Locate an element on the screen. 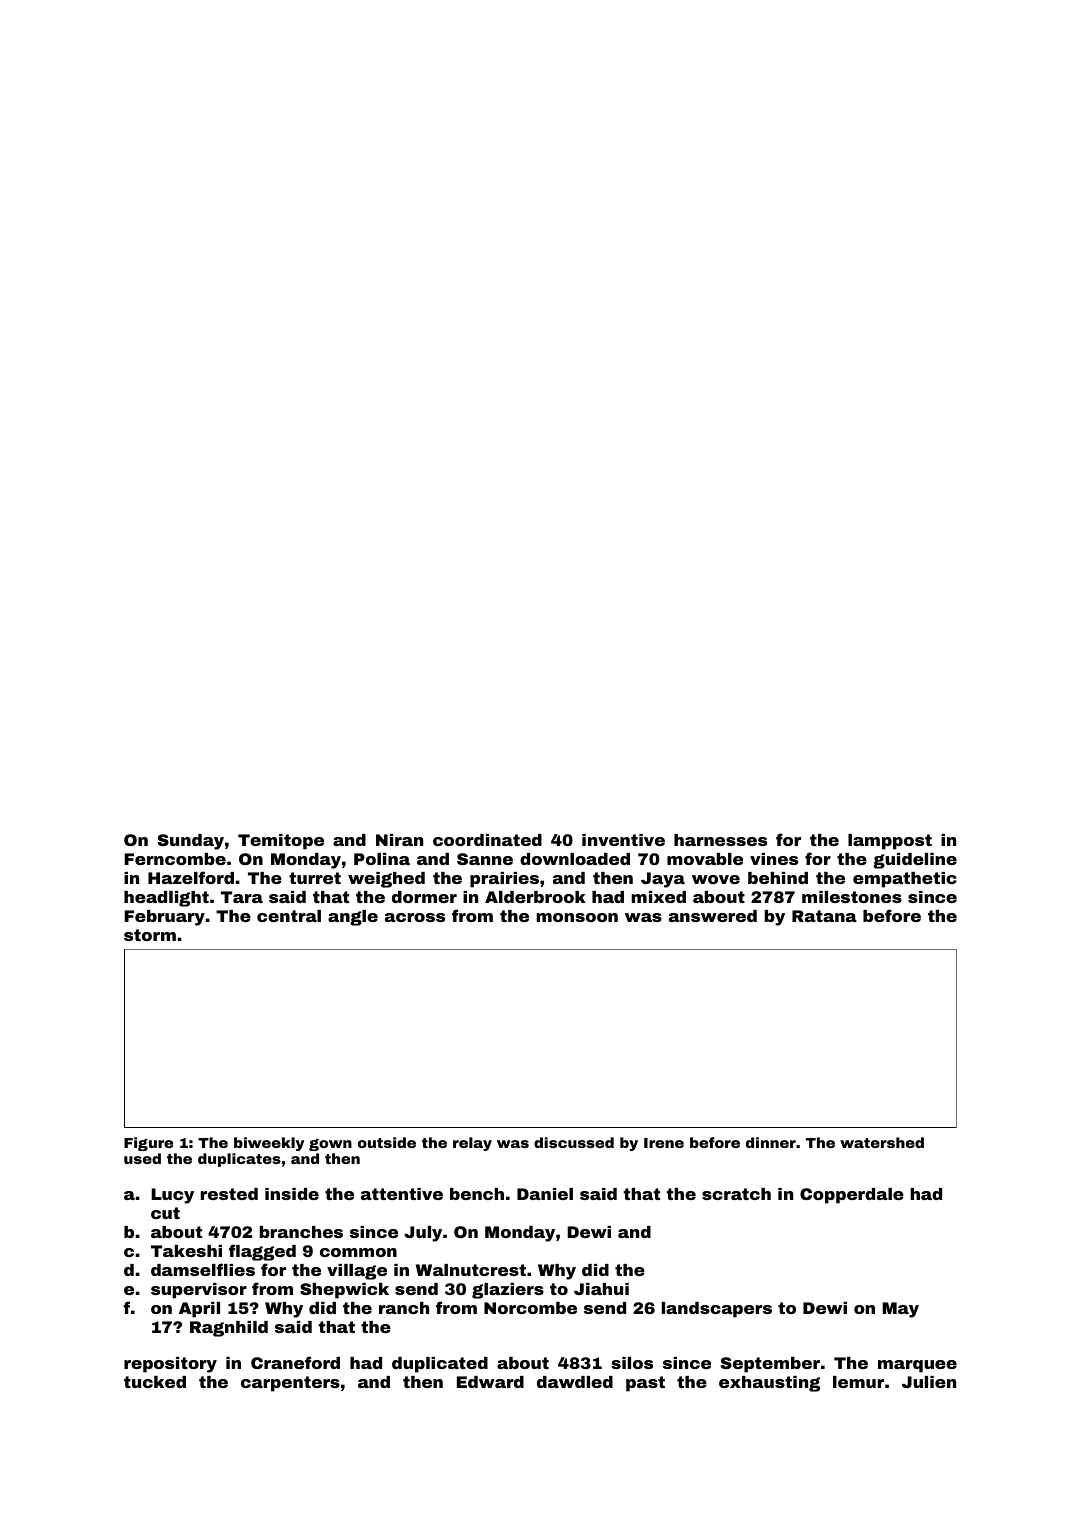 This screenshot has width=1081, height=1528. Norcombe is located at coordinates (530, 1308).
